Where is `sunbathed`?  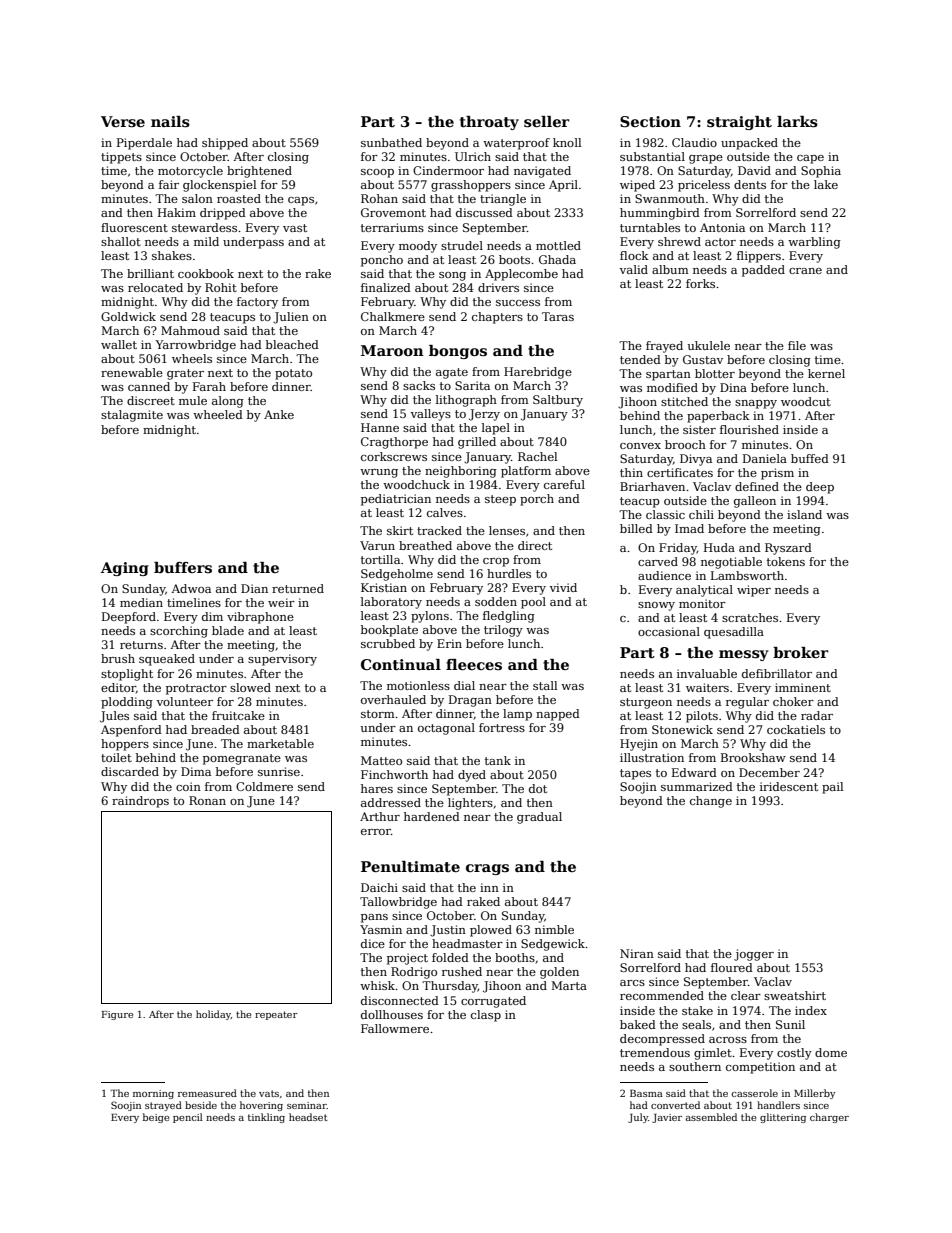 sunbathed is located at coordinates (391, 142).
